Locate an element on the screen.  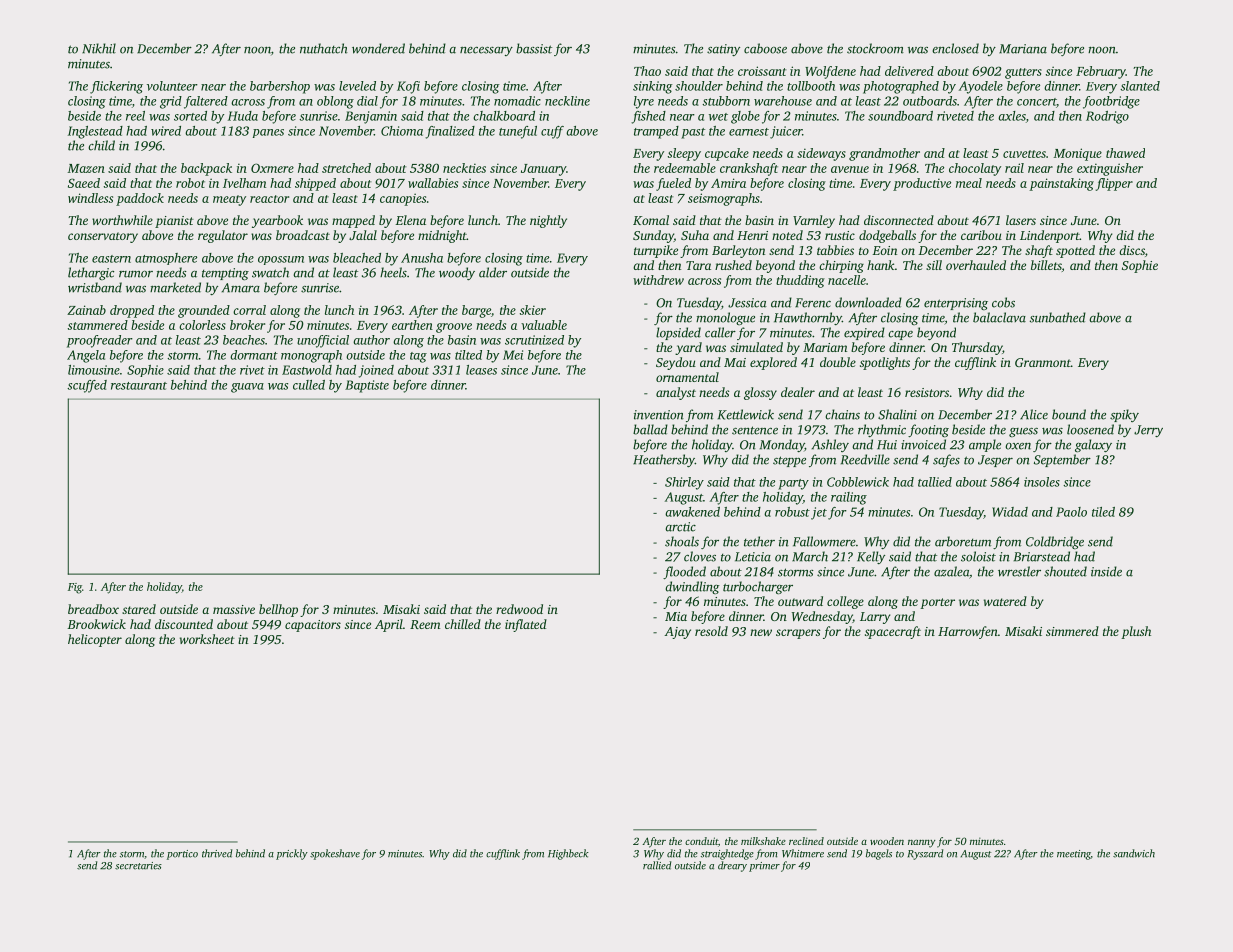
dreary is located at coordinates (732, 866).
